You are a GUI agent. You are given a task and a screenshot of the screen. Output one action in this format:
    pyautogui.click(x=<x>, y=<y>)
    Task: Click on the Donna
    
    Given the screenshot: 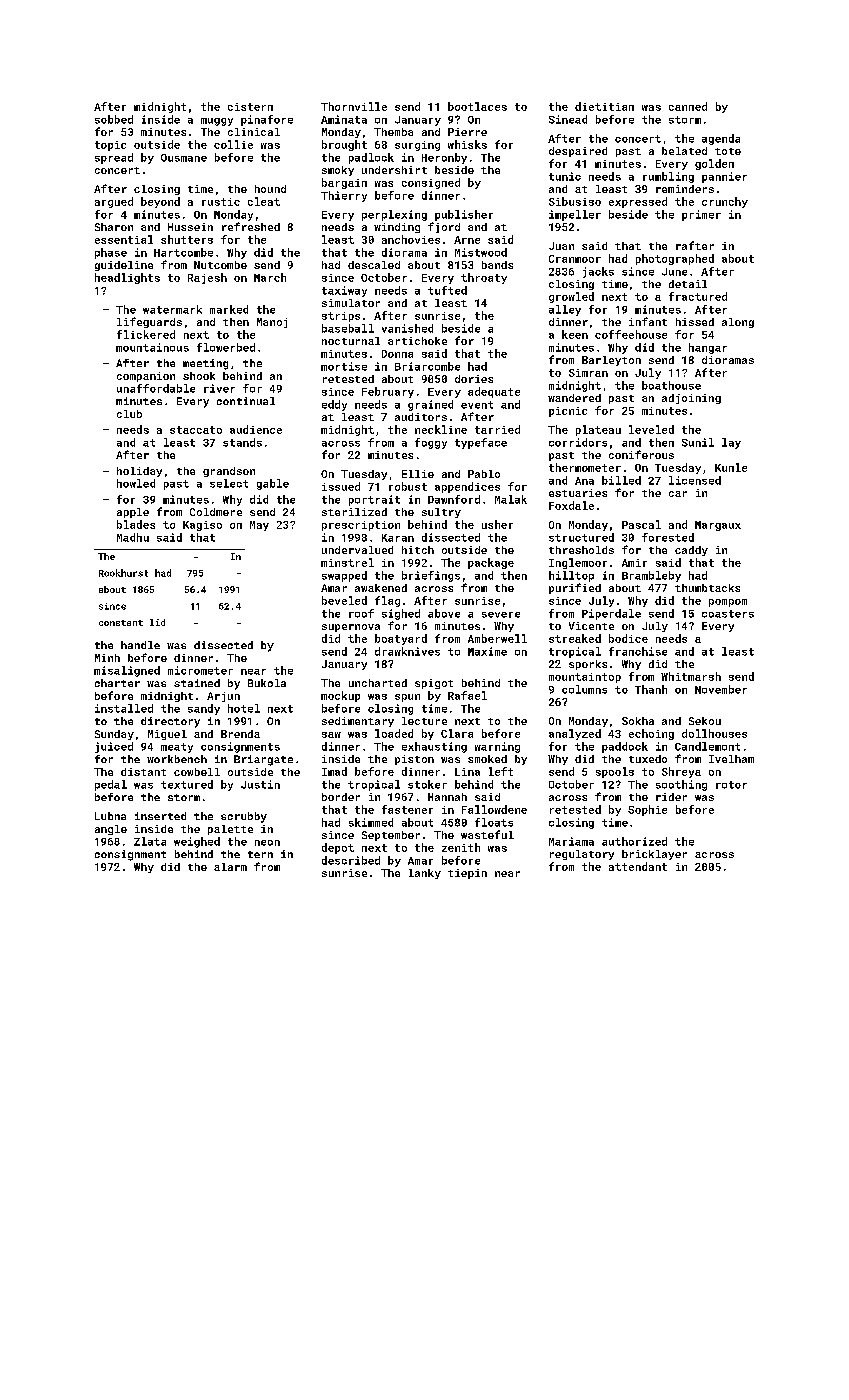 What is the action you would take?
    pyautogui.click(x=397, y=354)
